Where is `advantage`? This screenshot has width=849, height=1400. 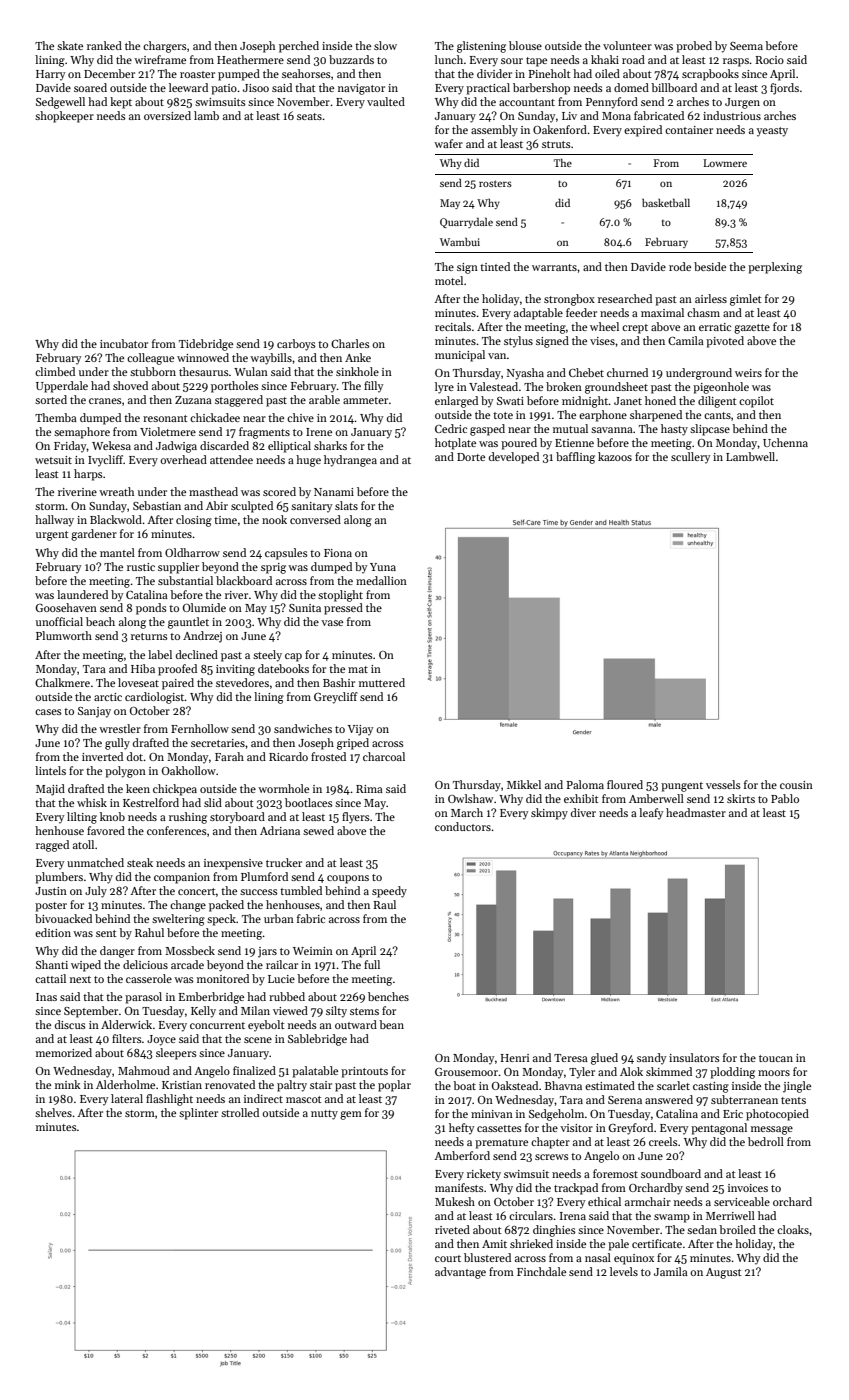
advantage is located at coordinates (460, 1273).
